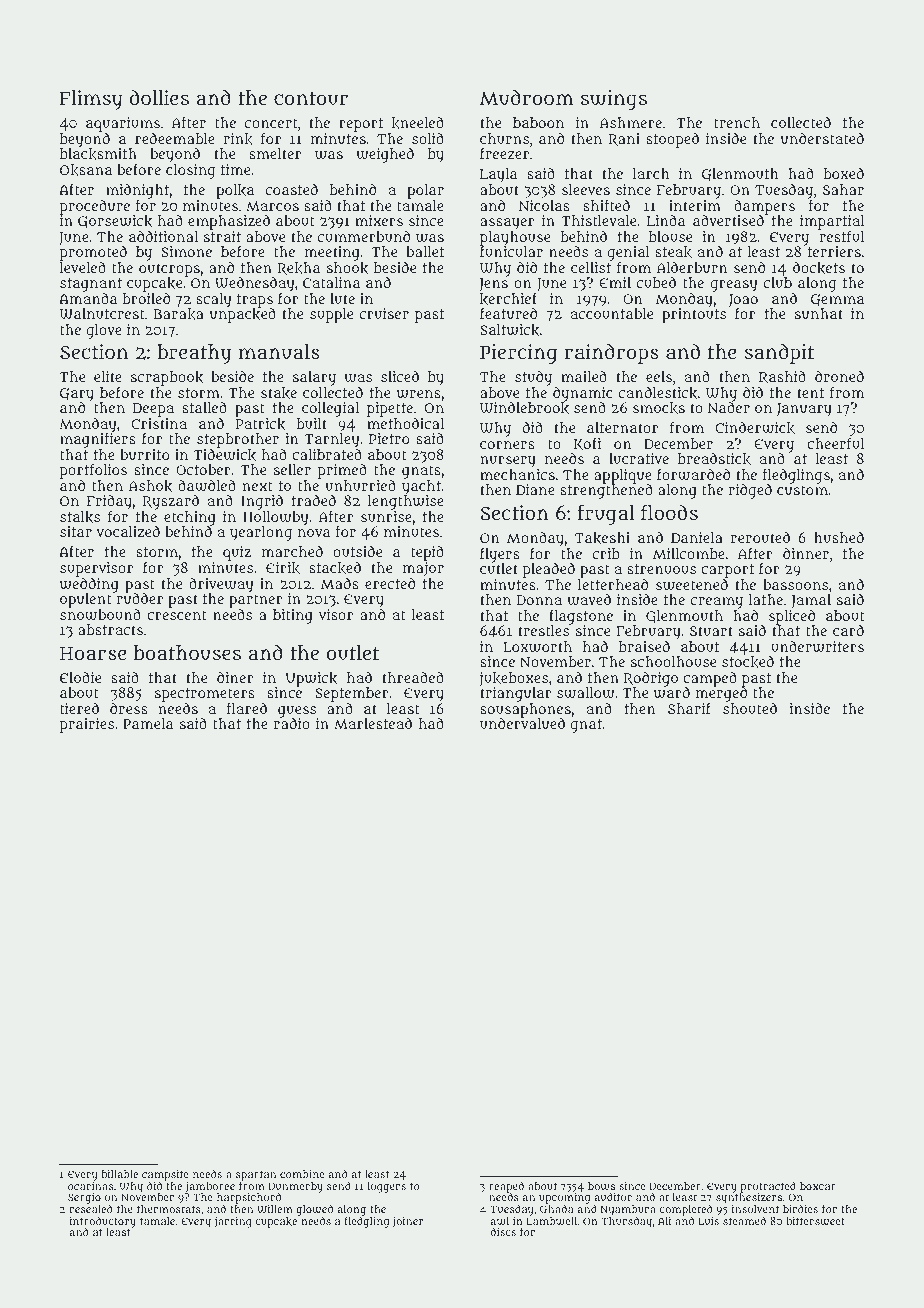 This image has height=1308, width=924. Describe the element at coordinates (551, 1221) in the image. I see `Lambwell` at that location.
